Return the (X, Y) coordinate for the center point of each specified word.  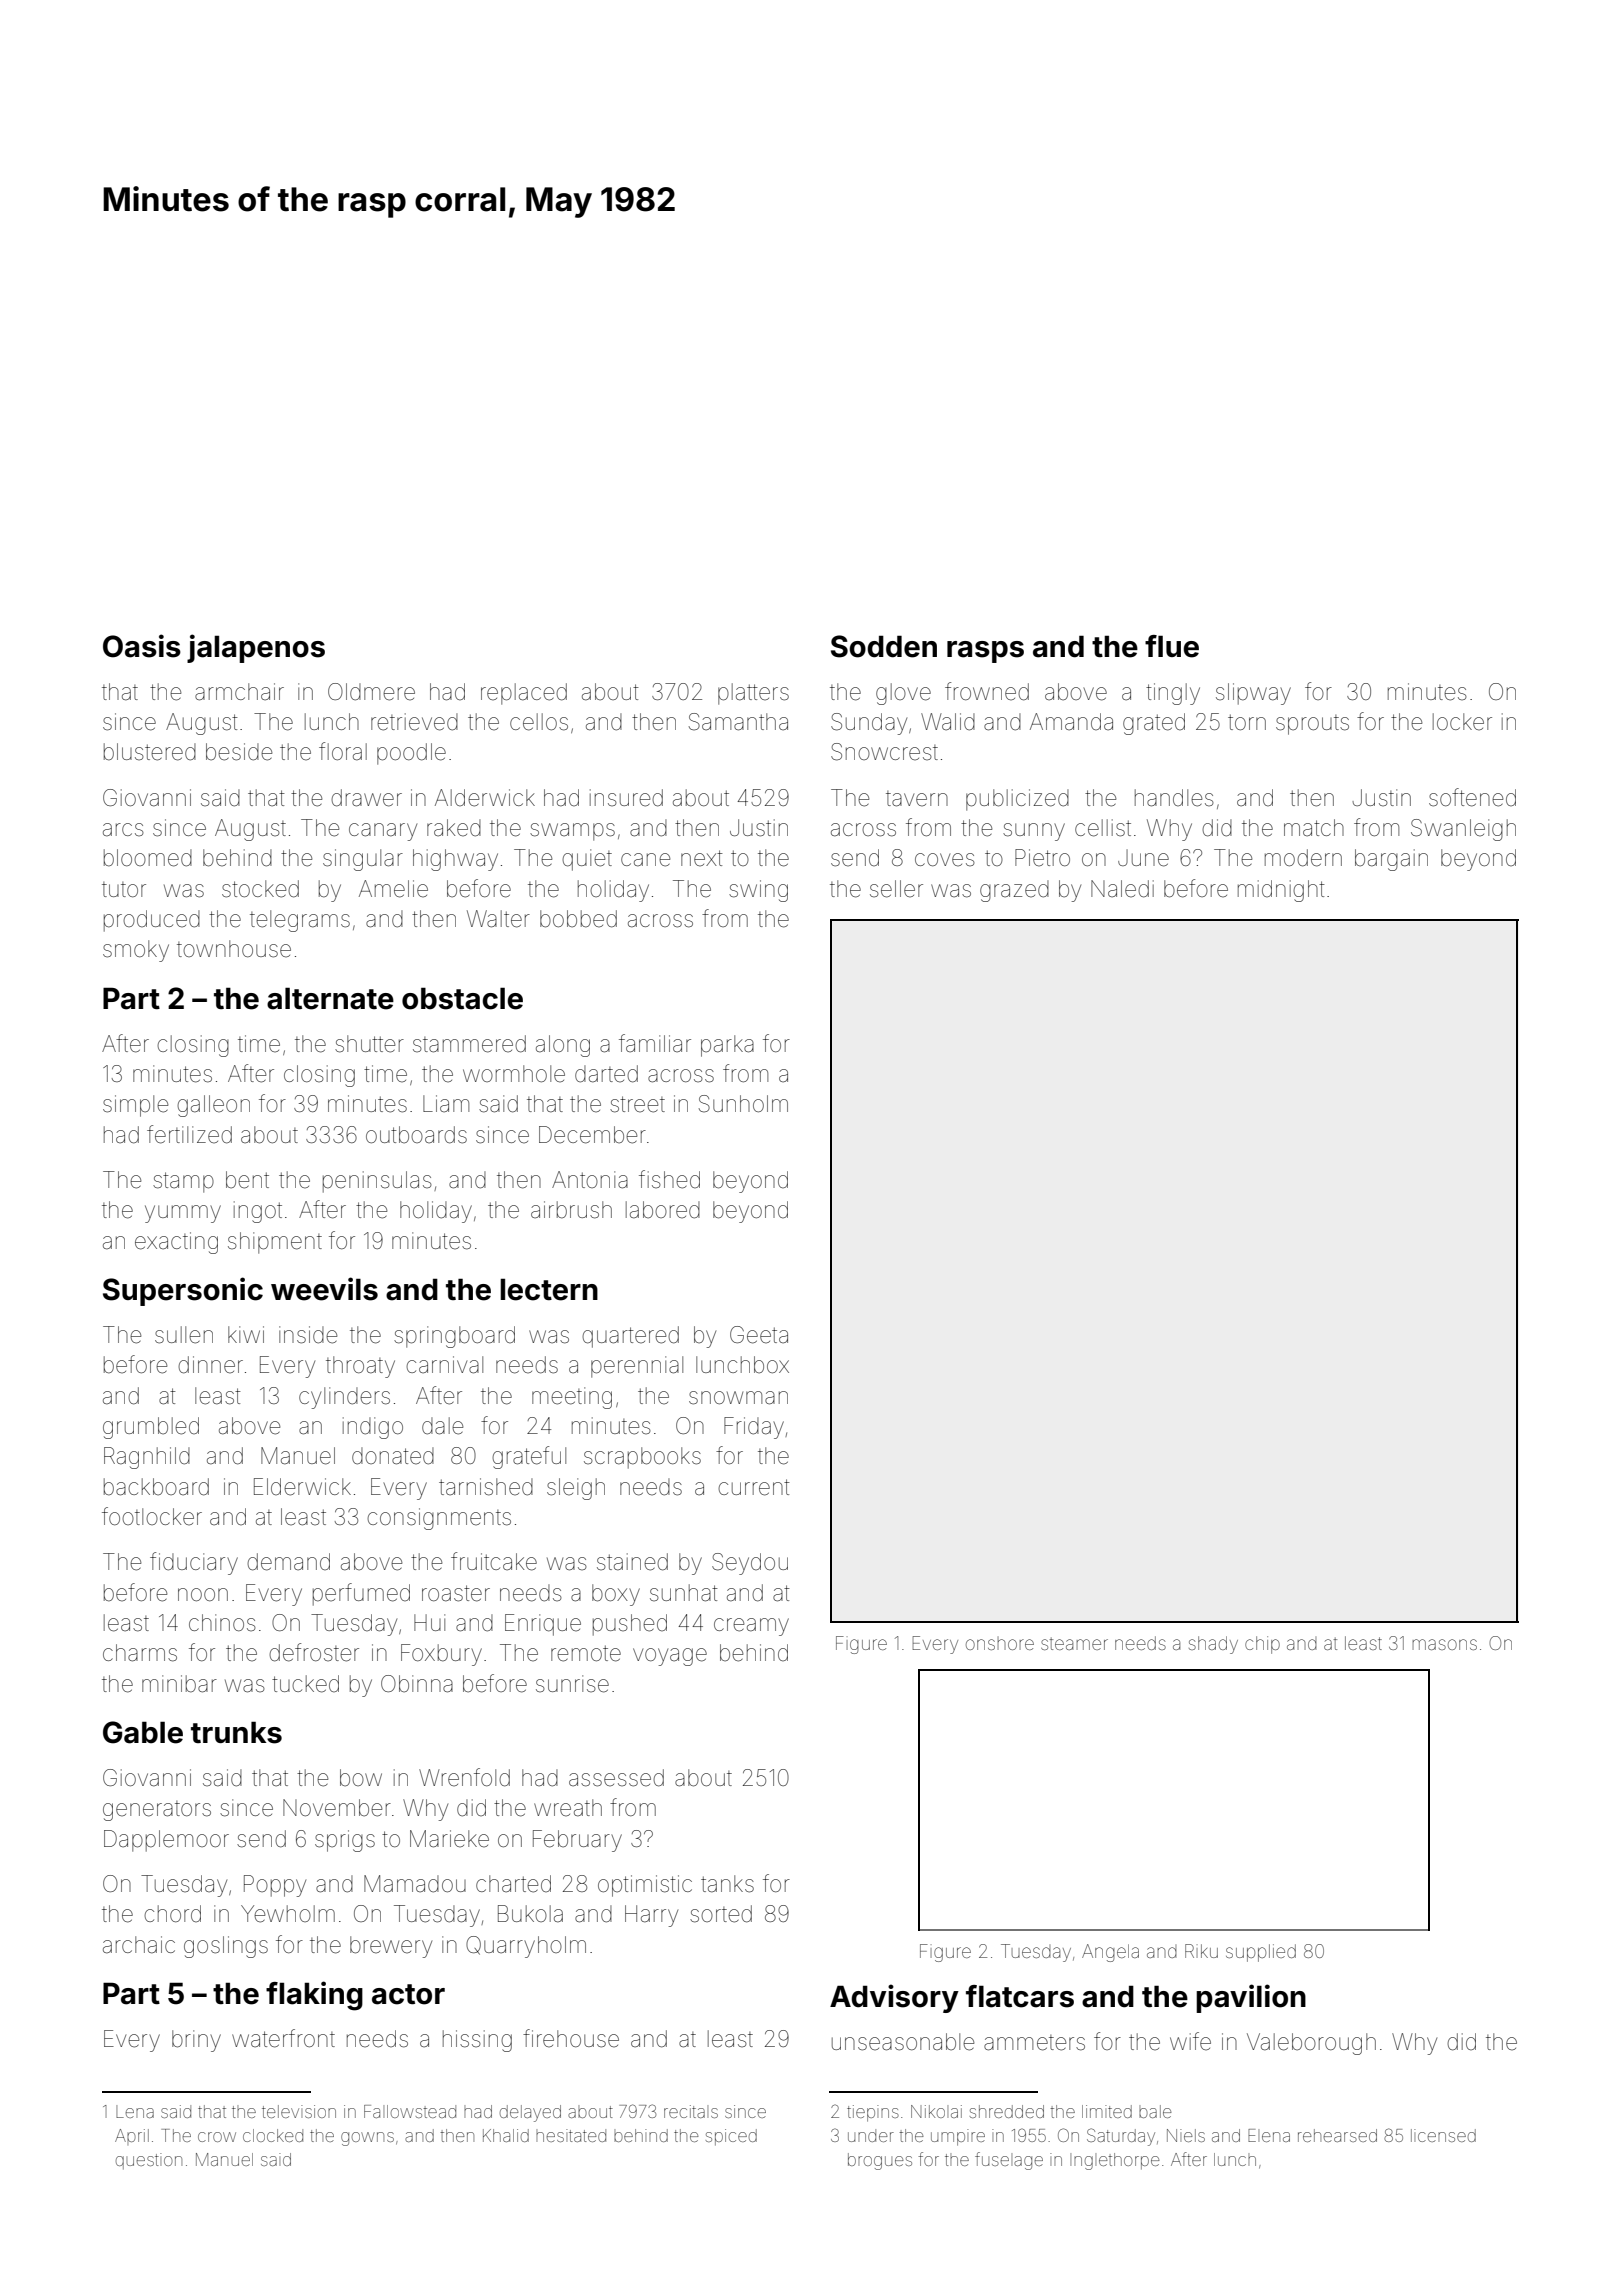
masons (1444, 1644)
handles (1174, 798)
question (149, 2161)
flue (1172, 646)
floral (343, 751)
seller (896, 889)
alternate (330, 998)
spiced (731, 2137)
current (754, 1487)
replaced (524, 694)
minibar (179, 1684)
